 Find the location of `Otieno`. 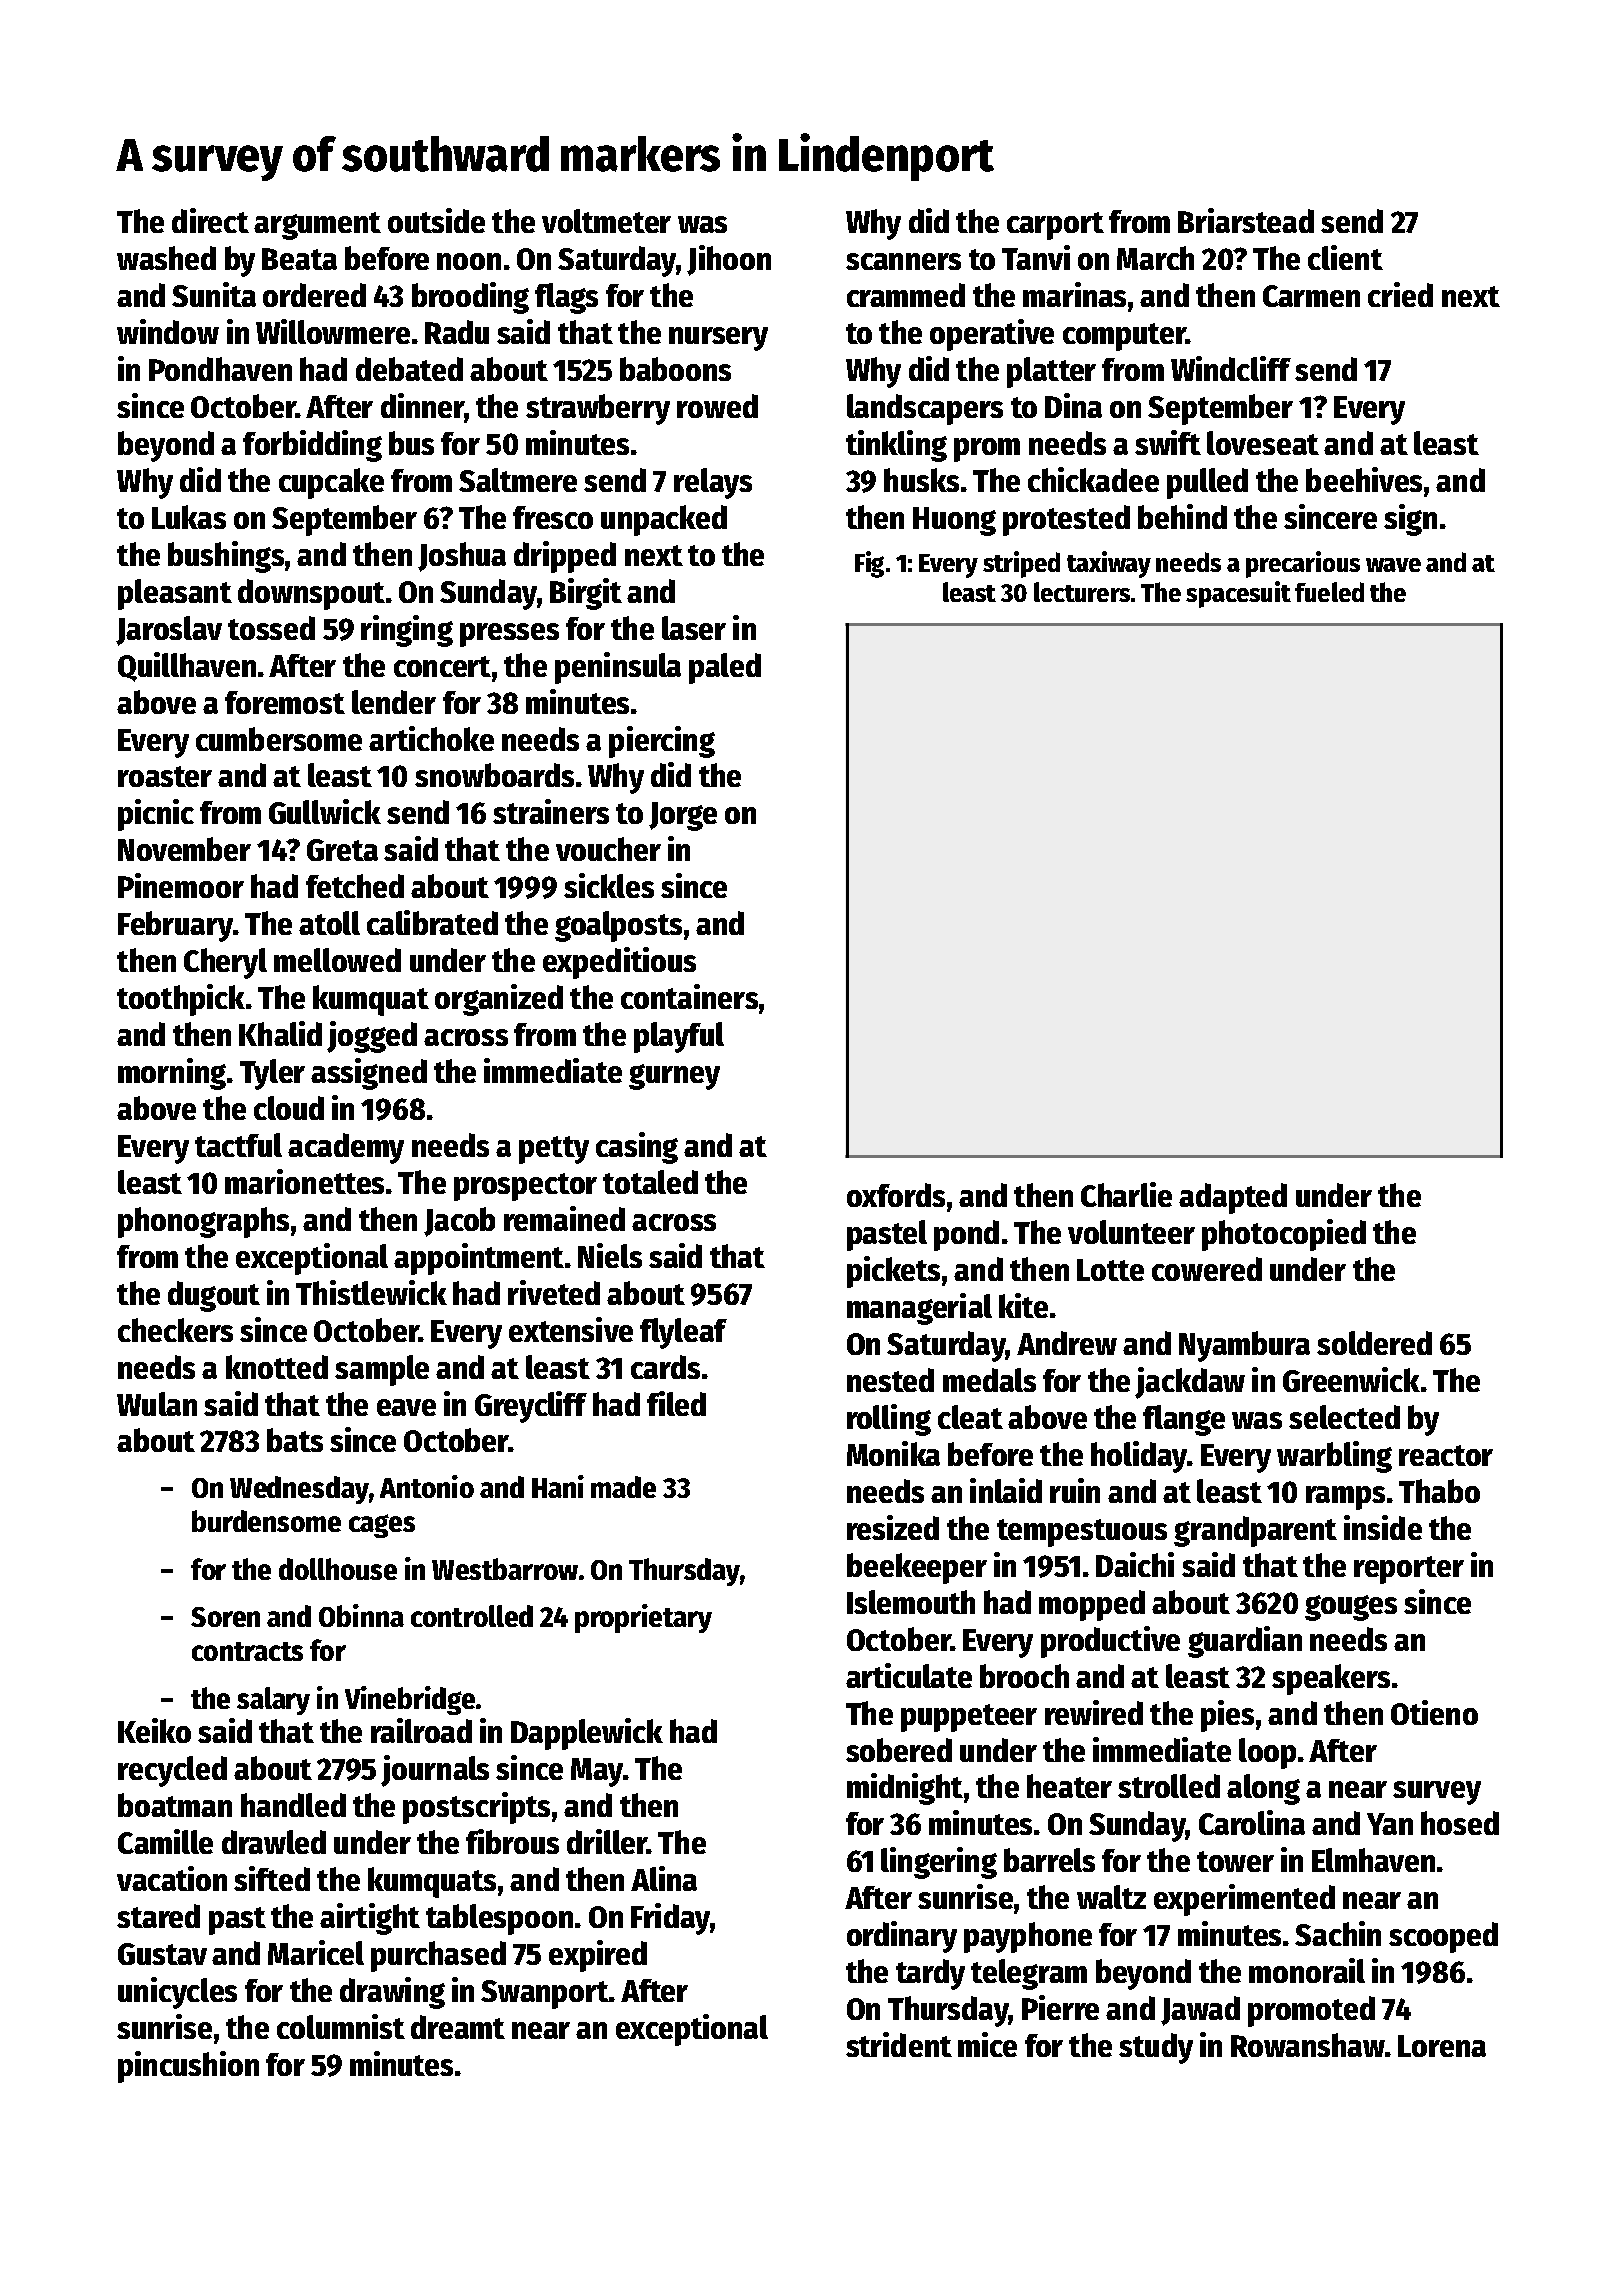

Otieno is located at coordinates (1434, 1712).
